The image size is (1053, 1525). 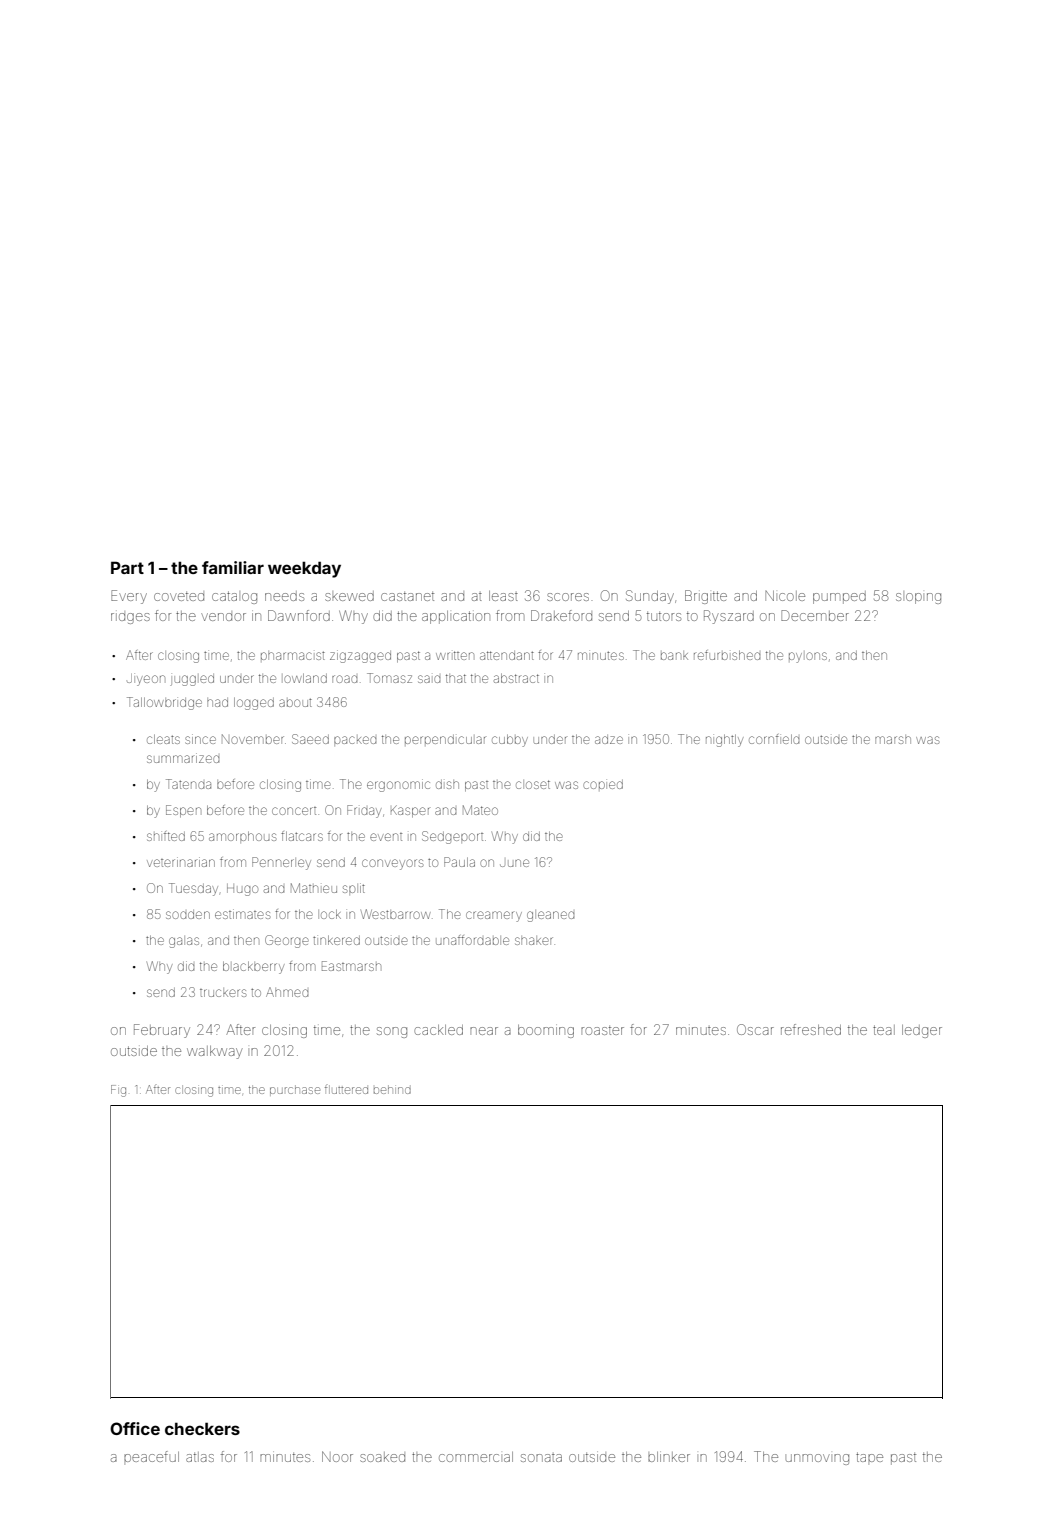 What do you see at coordinates (815, 615) in the page?
I see `December` at bounding box center [815, 615].
